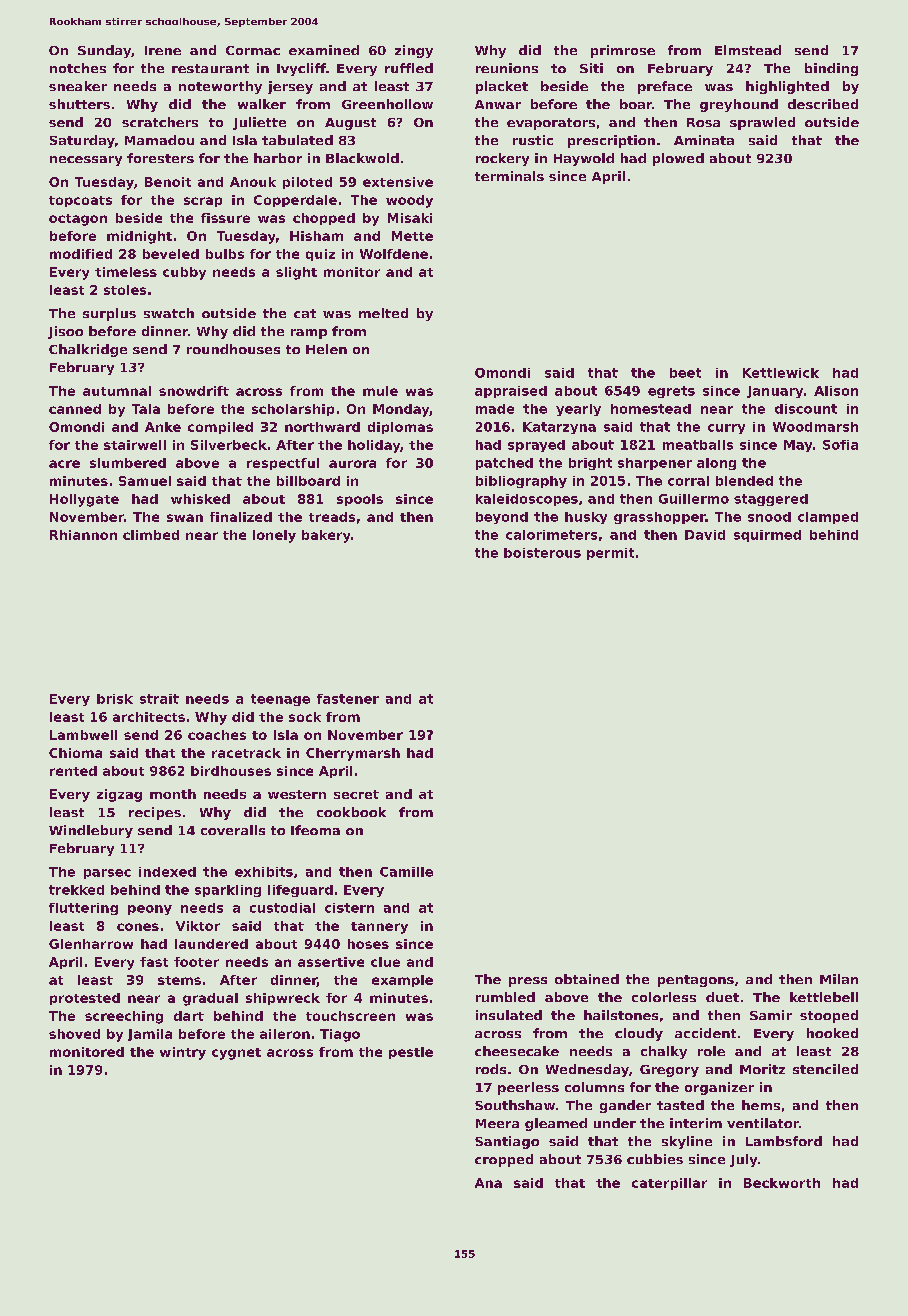 This image has height=1316, width=908. I want to click on cygnet, so click(236, 1054).
